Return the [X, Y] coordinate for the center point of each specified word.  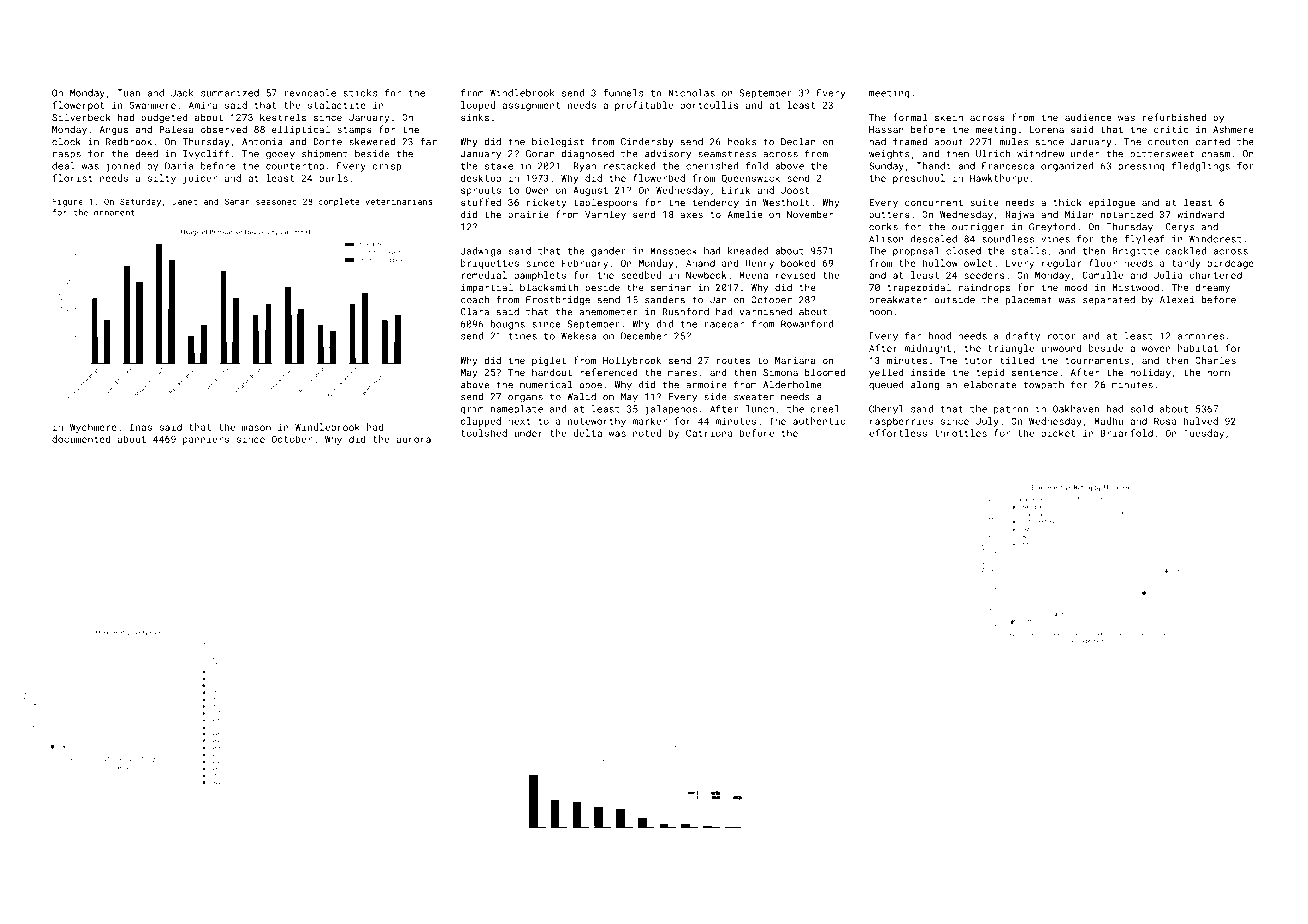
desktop [481, 179]
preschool [919, 179]
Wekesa [578, 336]
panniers [206, 440]
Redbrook [129, 142]
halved [1201, 421]
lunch [760, 409]
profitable [644, 106]
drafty [1022, 337]
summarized [230, 93]
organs [525, 399]
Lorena [1046, 129]
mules [1013, 142]
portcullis [709, 106]
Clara [475, 312]
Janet [184, 202]
